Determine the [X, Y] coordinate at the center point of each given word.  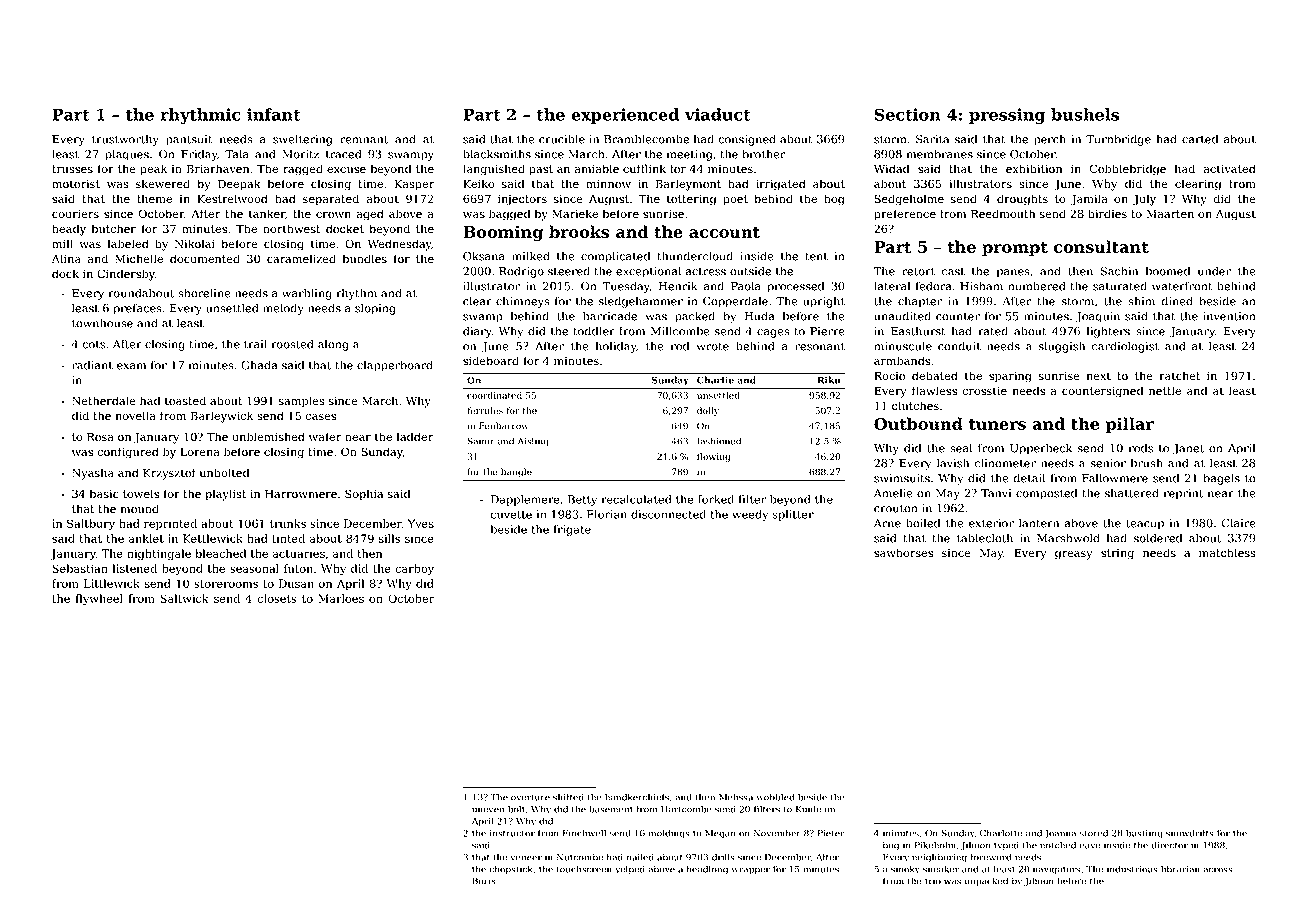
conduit [959, 346]
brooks [579, 231]
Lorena [200, 452]
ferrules [485, 410]
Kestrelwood [232, 199]
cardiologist [1125, 347]
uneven [488, 810]
